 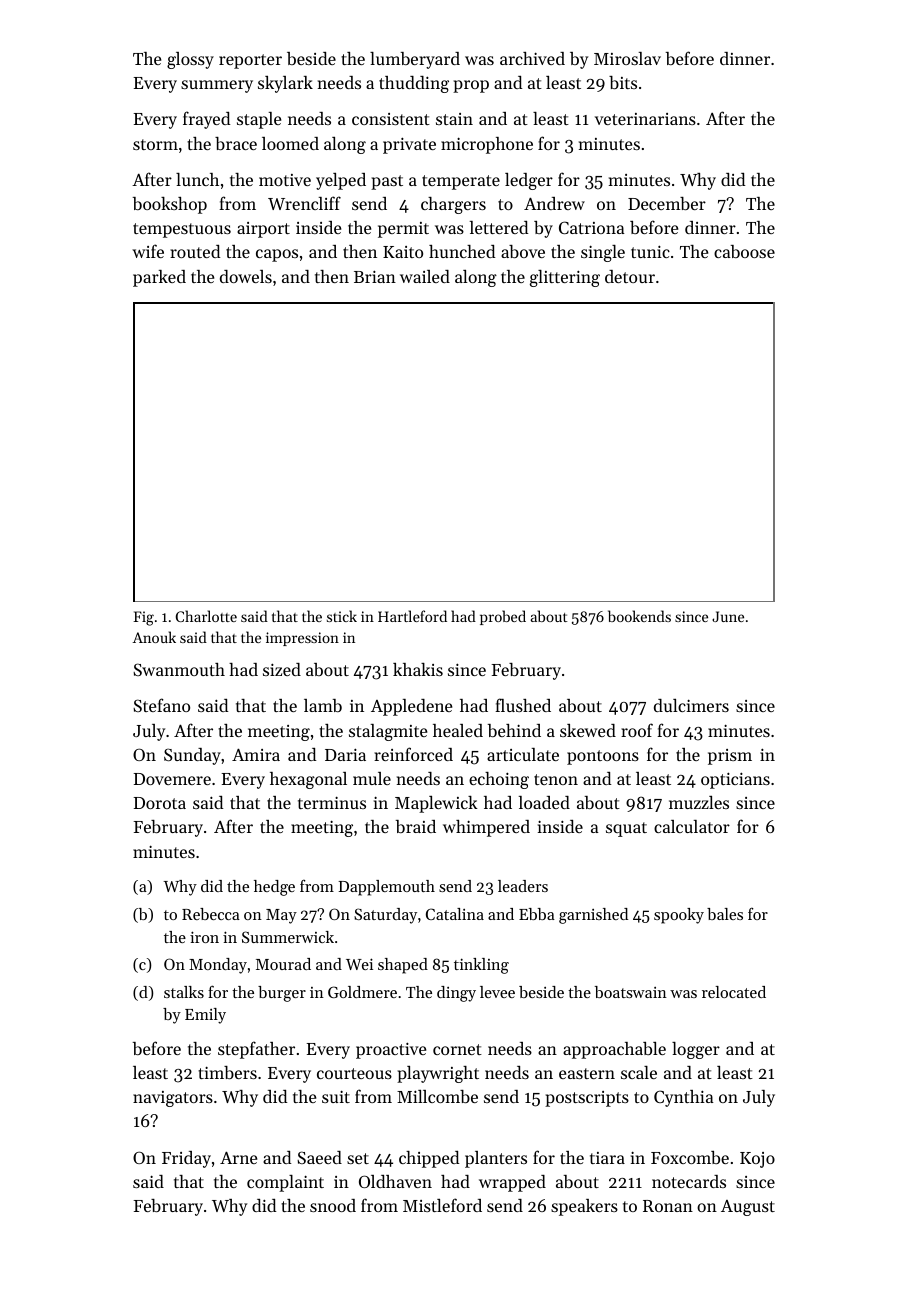 I want to click on Friday, so click(x=186, y=1159).
